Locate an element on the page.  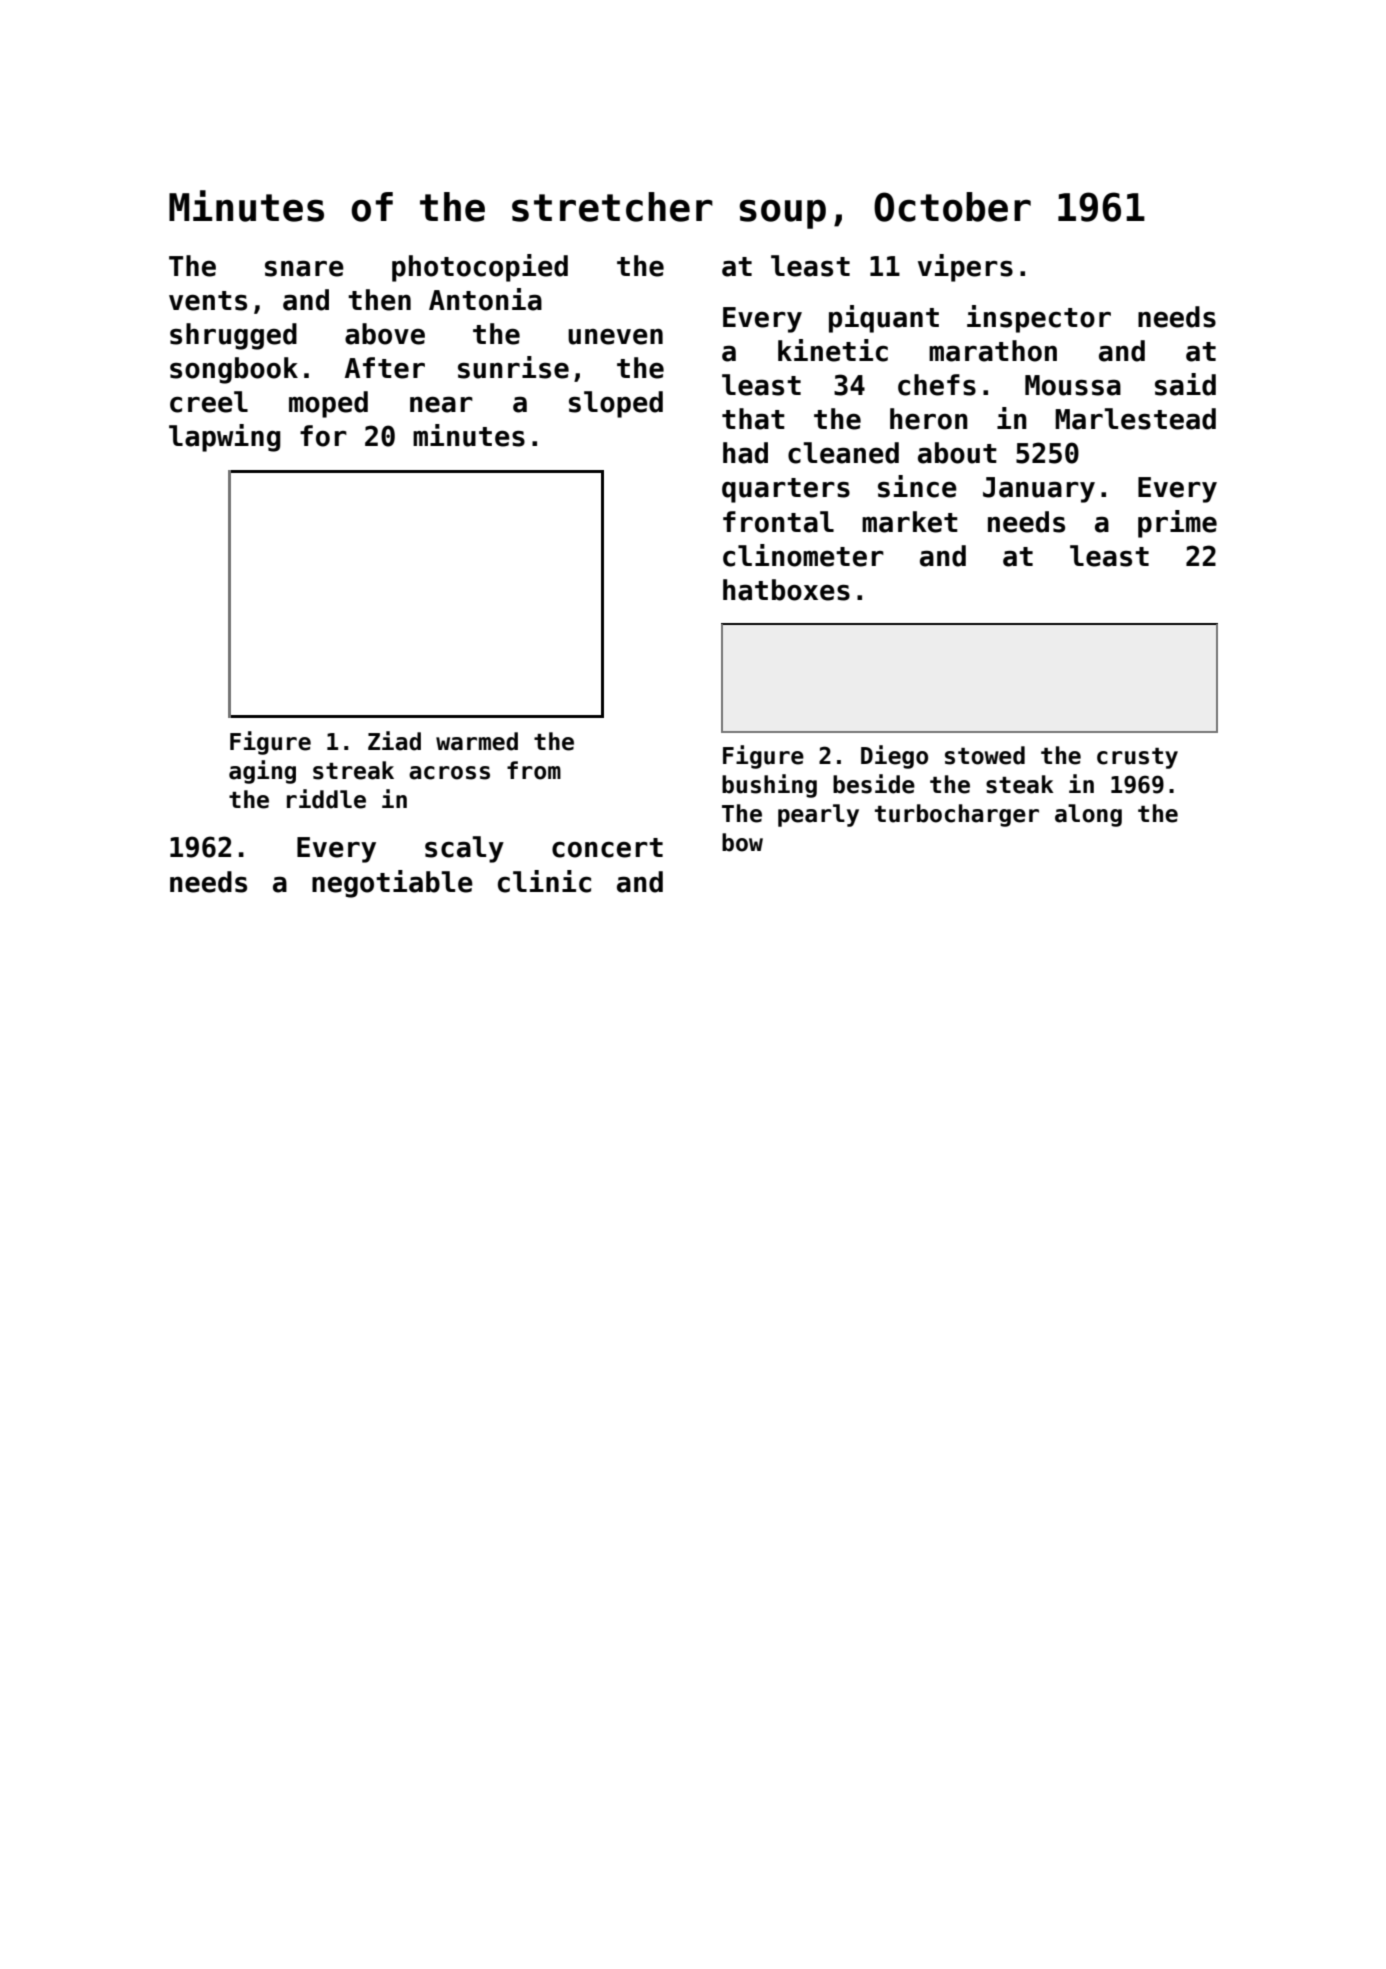
clinic is located at coordinates (544, 881).
